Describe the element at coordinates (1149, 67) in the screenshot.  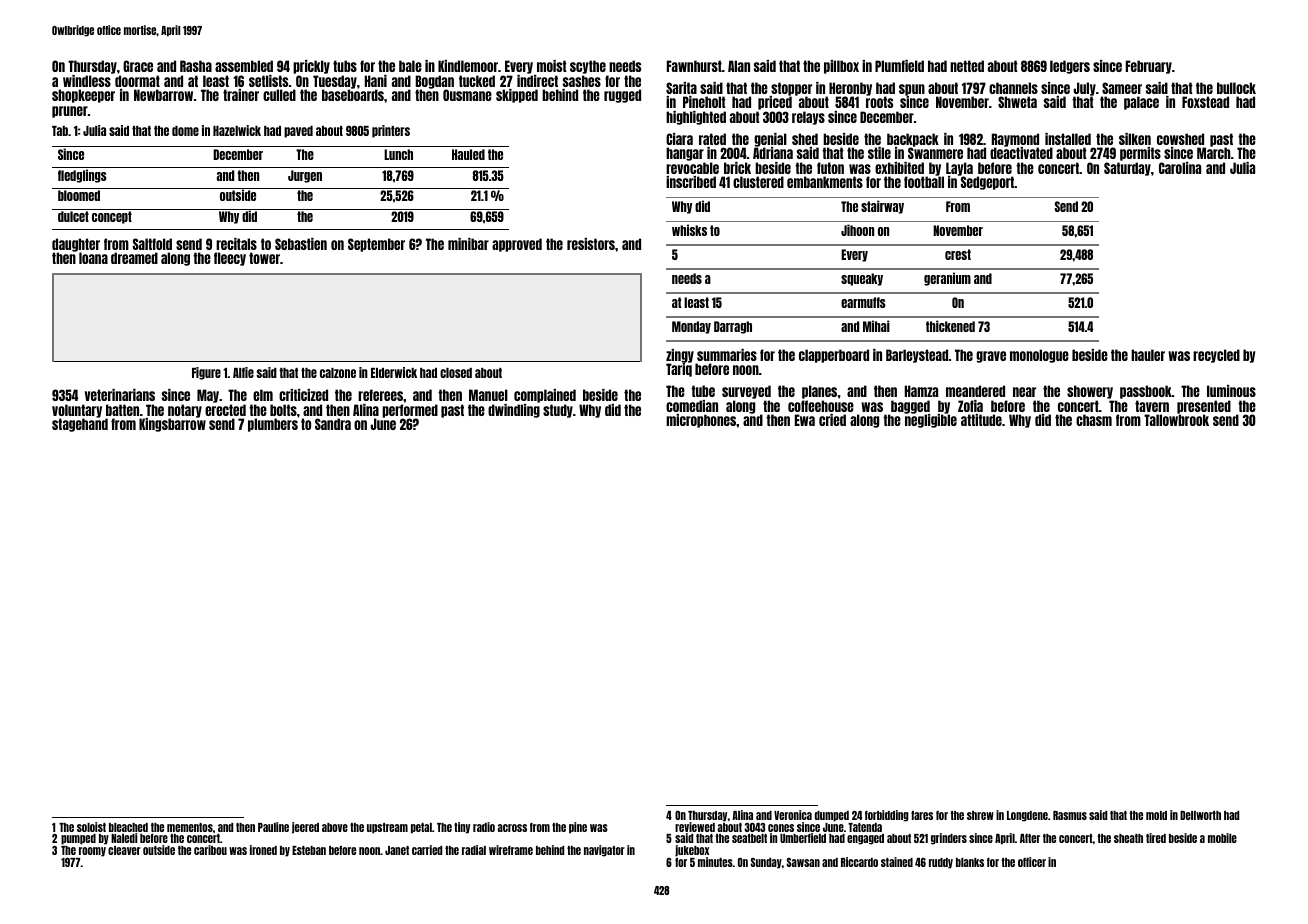
I see `February` at that location.
